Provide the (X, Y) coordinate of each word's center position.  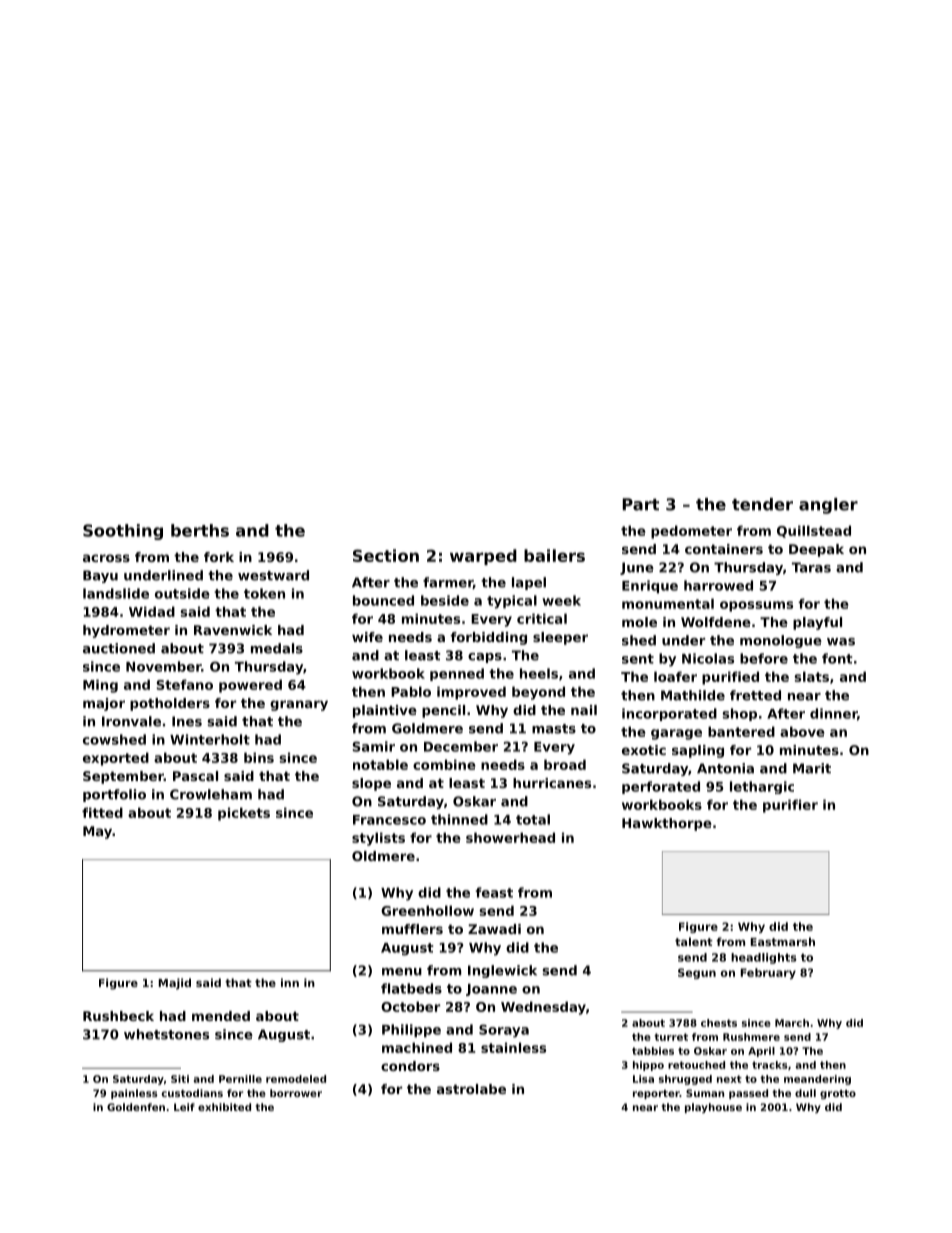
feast (494, 892)
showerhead (510, 837)
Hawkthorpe (667, 824)
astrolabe (471, 1089)
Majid (175, 984)
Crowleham (211, 794)
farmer (448, 583)
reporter (656, 1094)
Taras (811, 567)
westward (273, 575)
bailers (554, 555)
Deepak (816, 550)
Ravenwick (233, 630)
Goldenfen (136, 1107)
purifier (790, 806)
